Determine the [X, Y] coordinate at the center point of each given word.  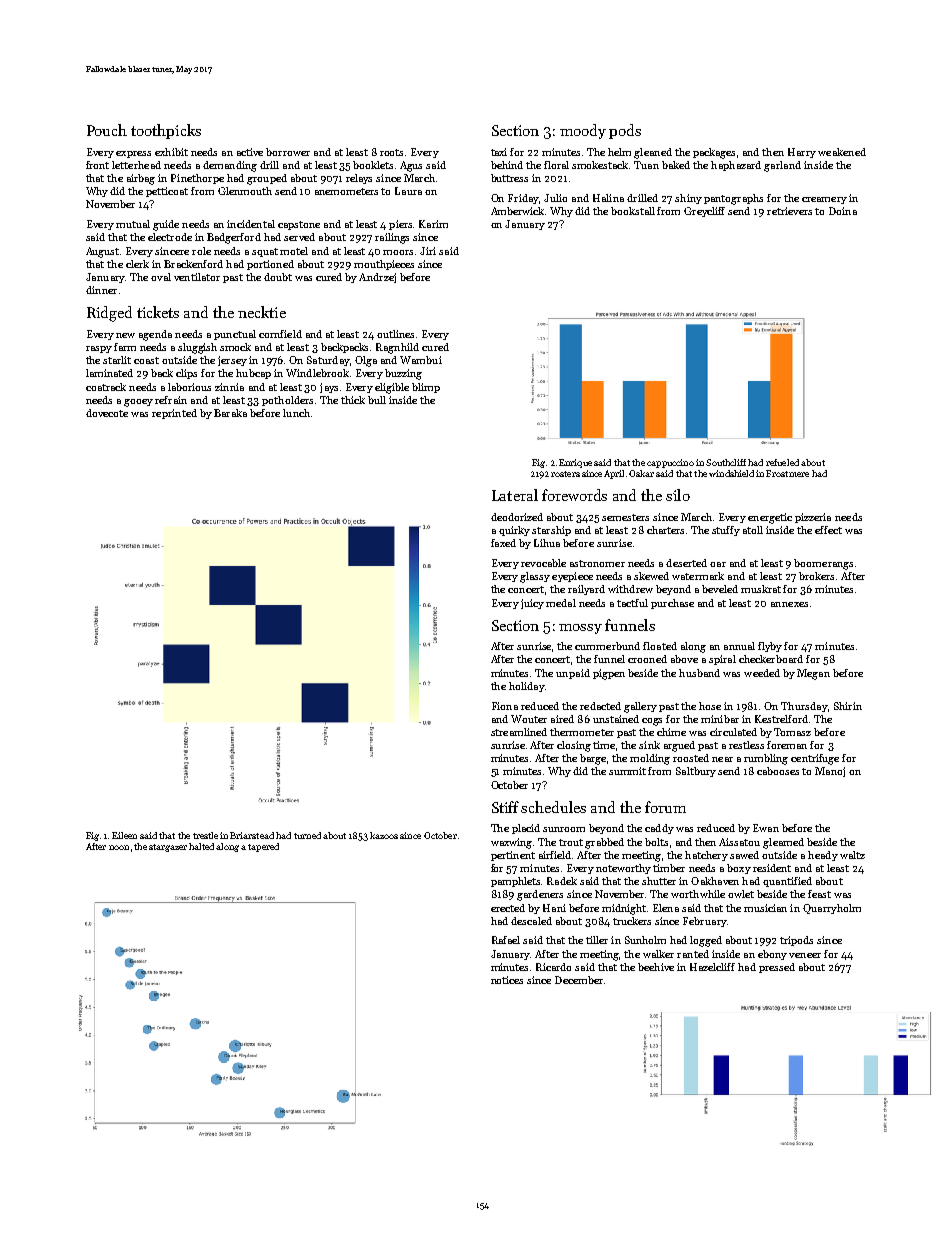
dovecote [107, 413]
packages [714, 153]
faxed [503, 543]
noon [119, 847]
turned [307, 835]
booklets [373, 165]
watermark [698, 576]
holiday [527, 687]
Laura [408, 191]
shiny [688, 199]
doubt [278, 277]
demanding [230, 166]
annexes [789, 604]
